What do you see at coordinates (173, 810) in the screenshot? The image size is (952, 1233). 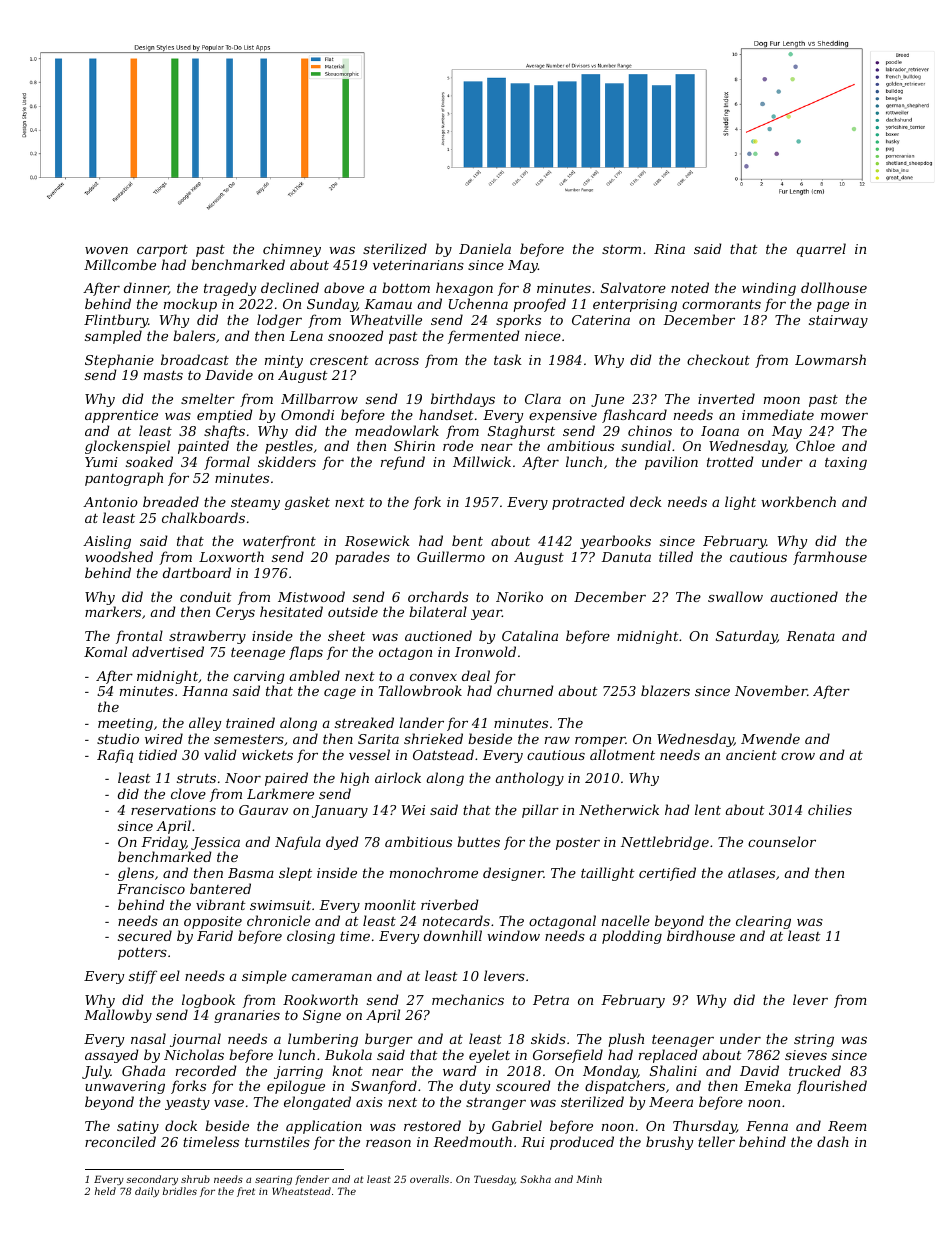 I see `reservations` at bounding box center [173, 810].
